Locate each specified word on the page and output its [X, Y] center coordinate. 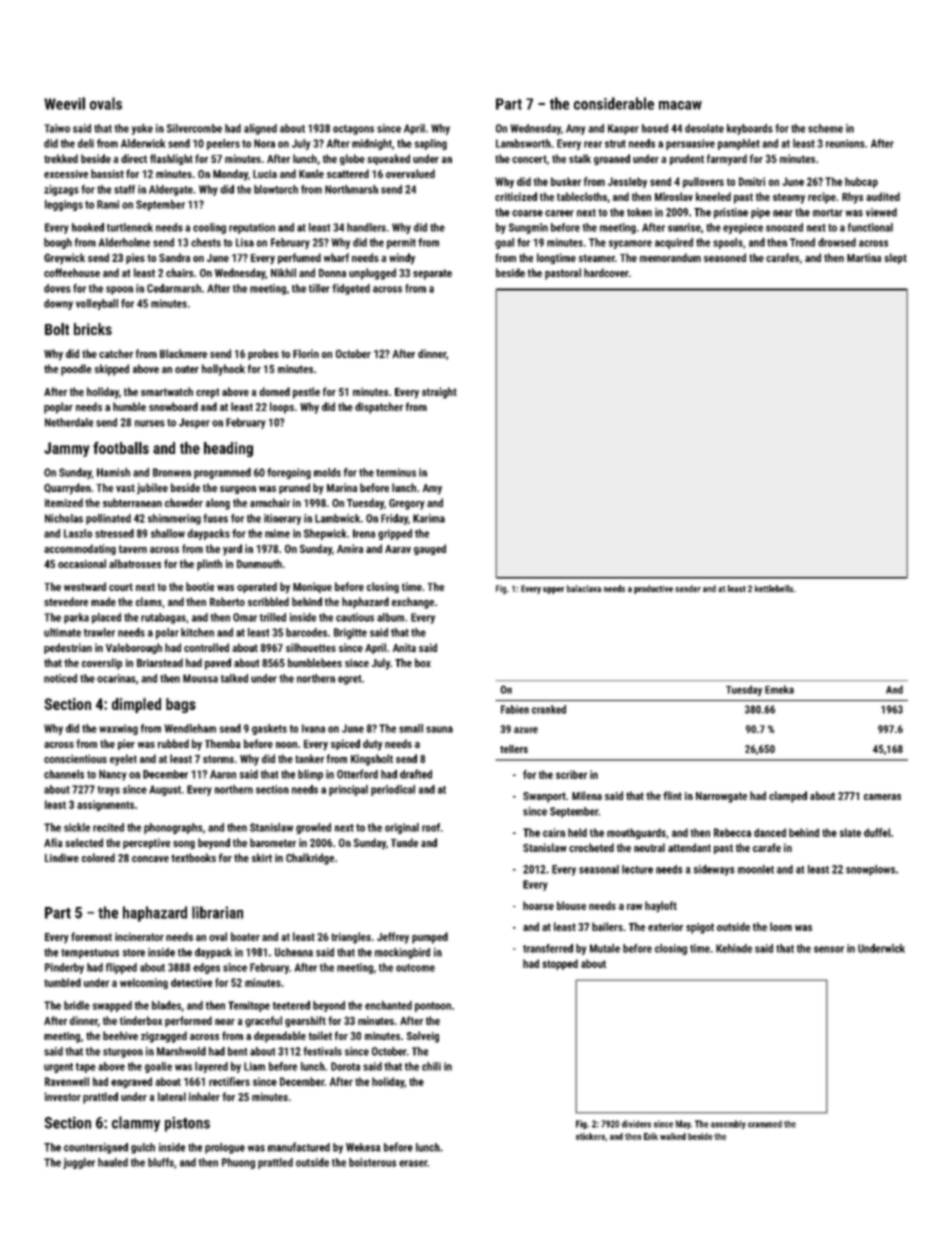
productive [653, 589]
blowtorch [276, 189]
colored [98, 857]
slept [895, 258]
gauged [430, 549]
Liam [254, 1066]
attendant [689, 847]
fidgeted [351, 289]
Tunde [404, 842]
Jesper [194, 423]
